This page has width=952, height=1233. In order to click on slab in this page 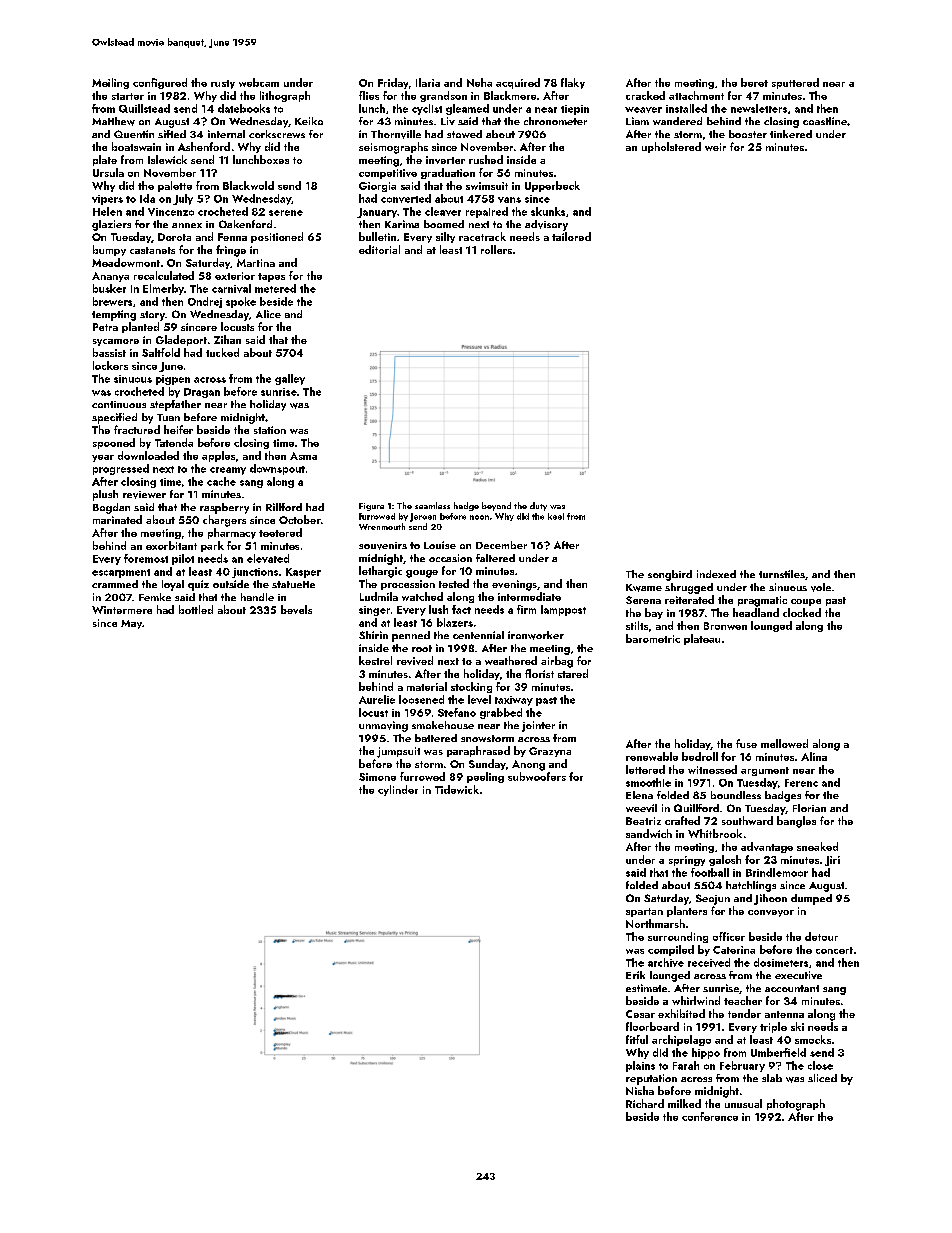, I will do `click(772, 1078)`.
